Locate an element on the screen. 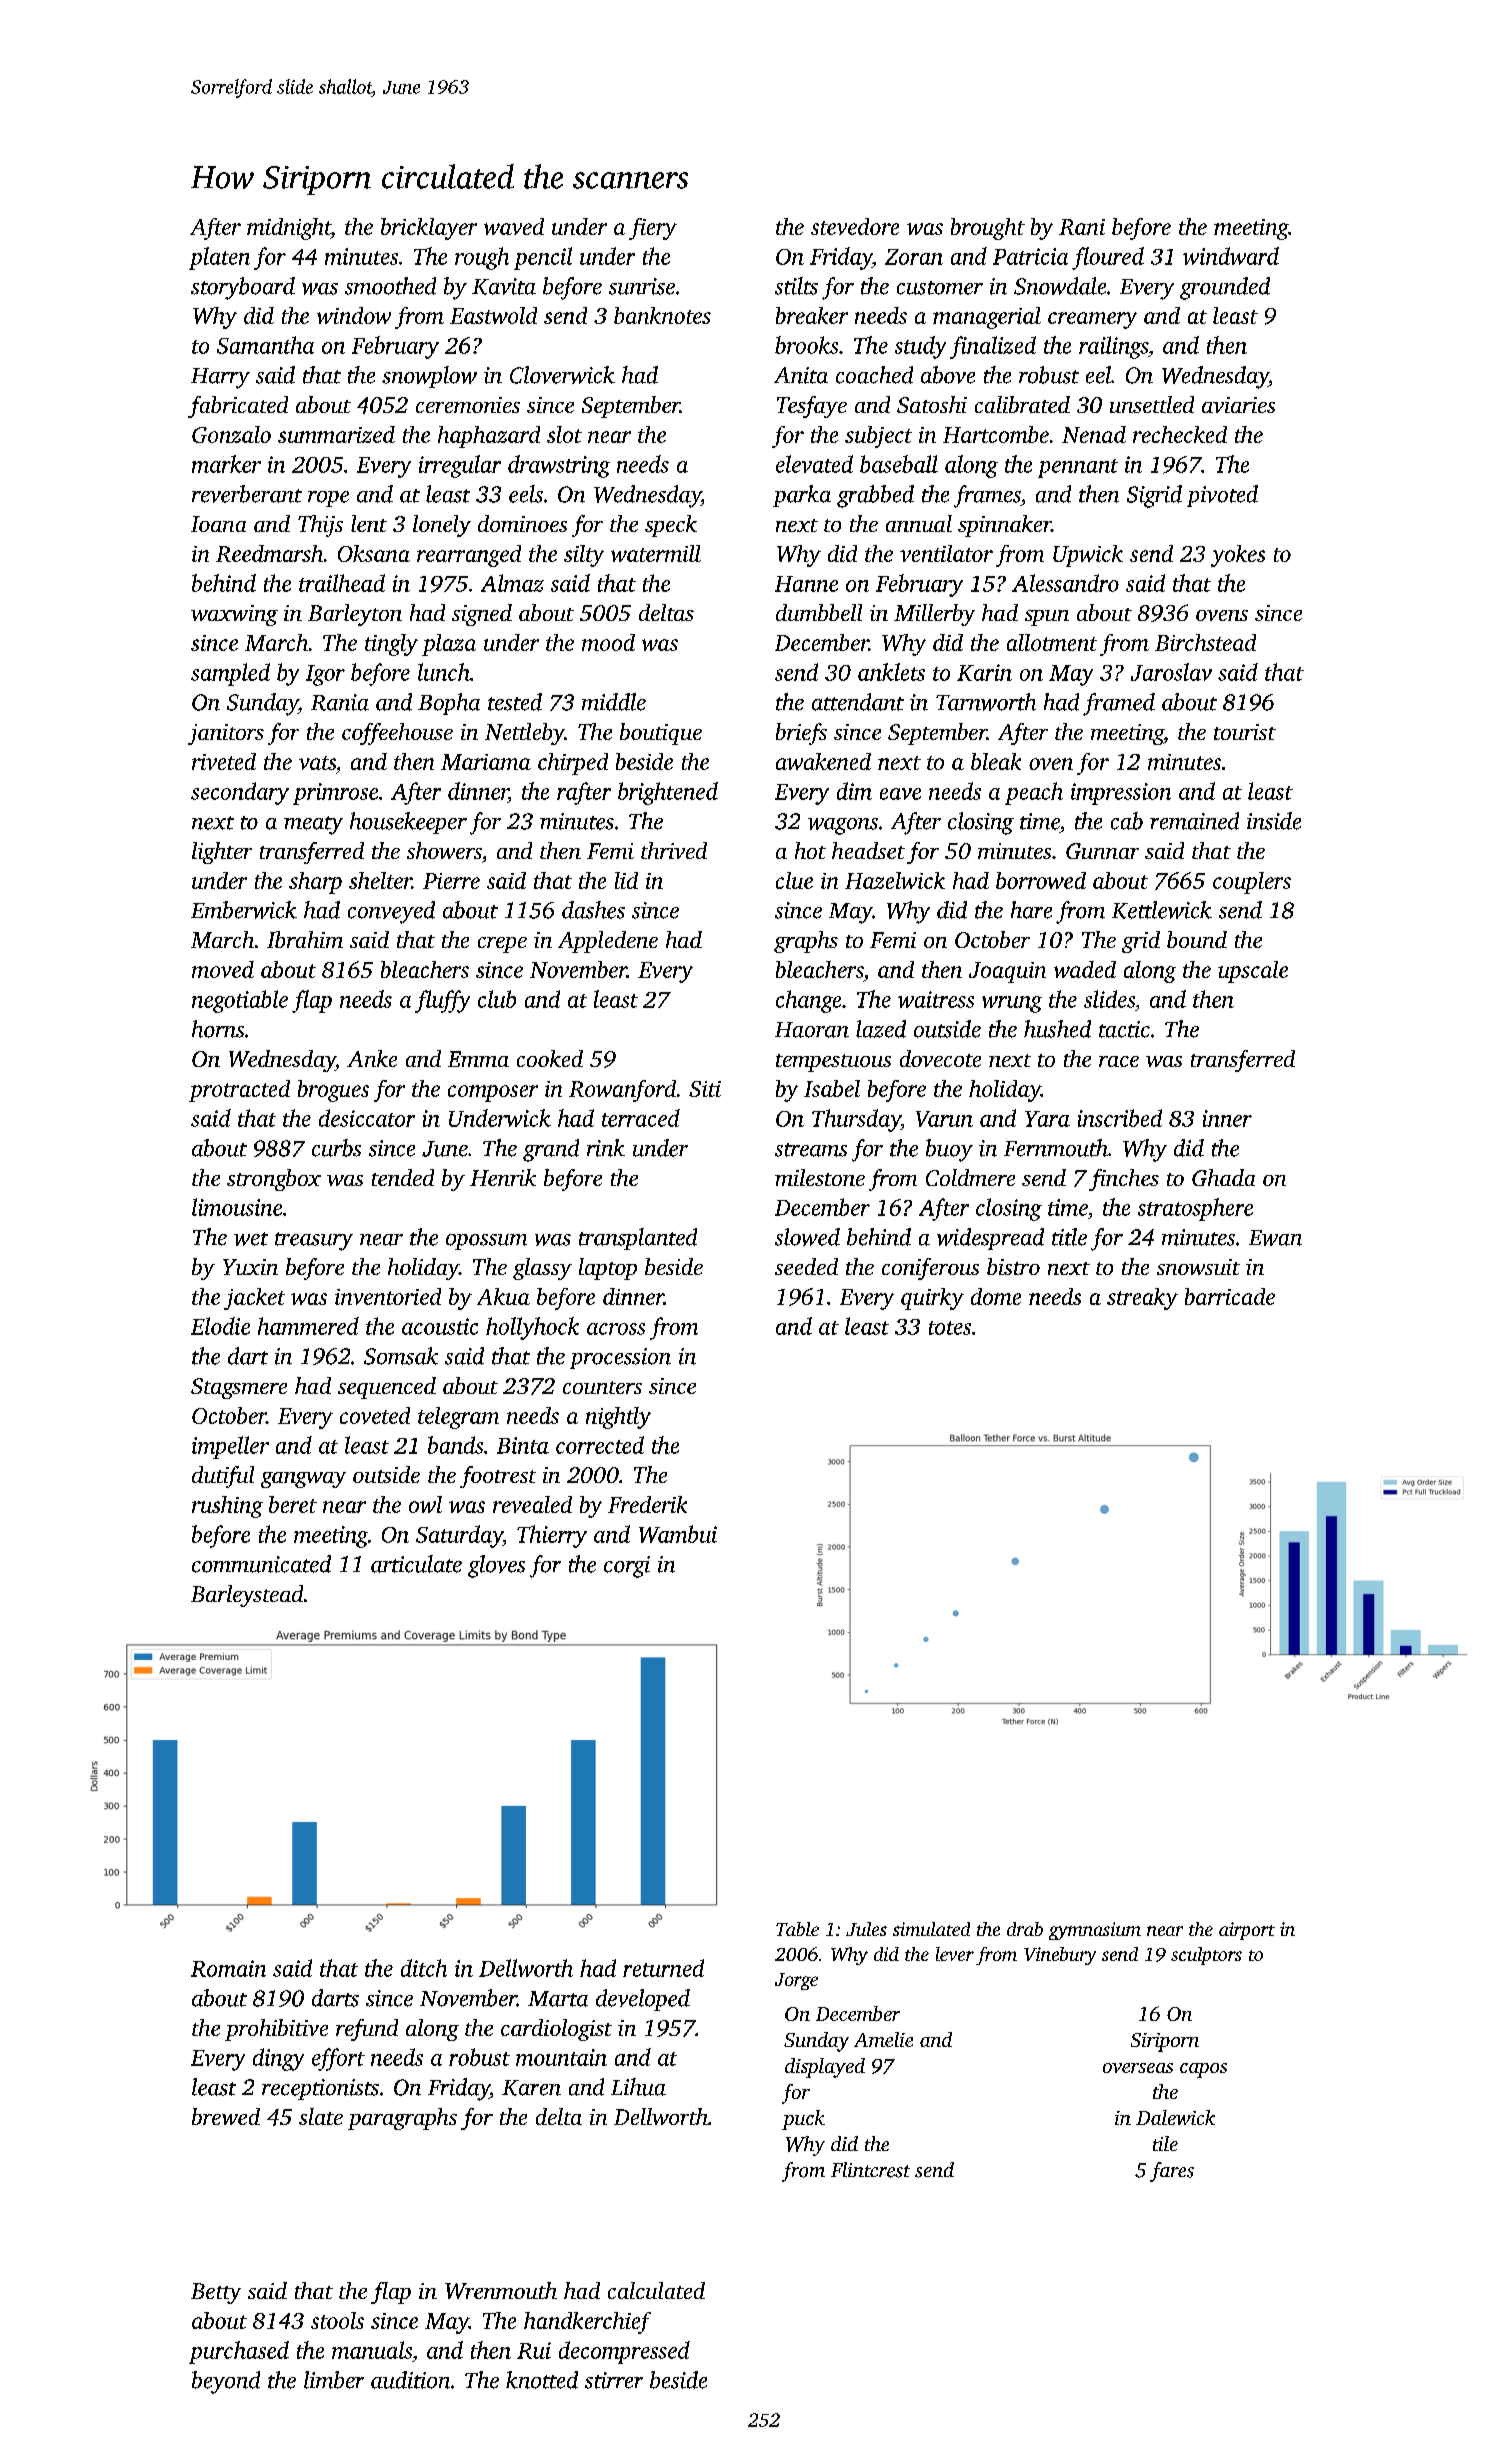 The height and width of the screenshot is (2464, 1496). floured is located at coordinates (1108, 258).
